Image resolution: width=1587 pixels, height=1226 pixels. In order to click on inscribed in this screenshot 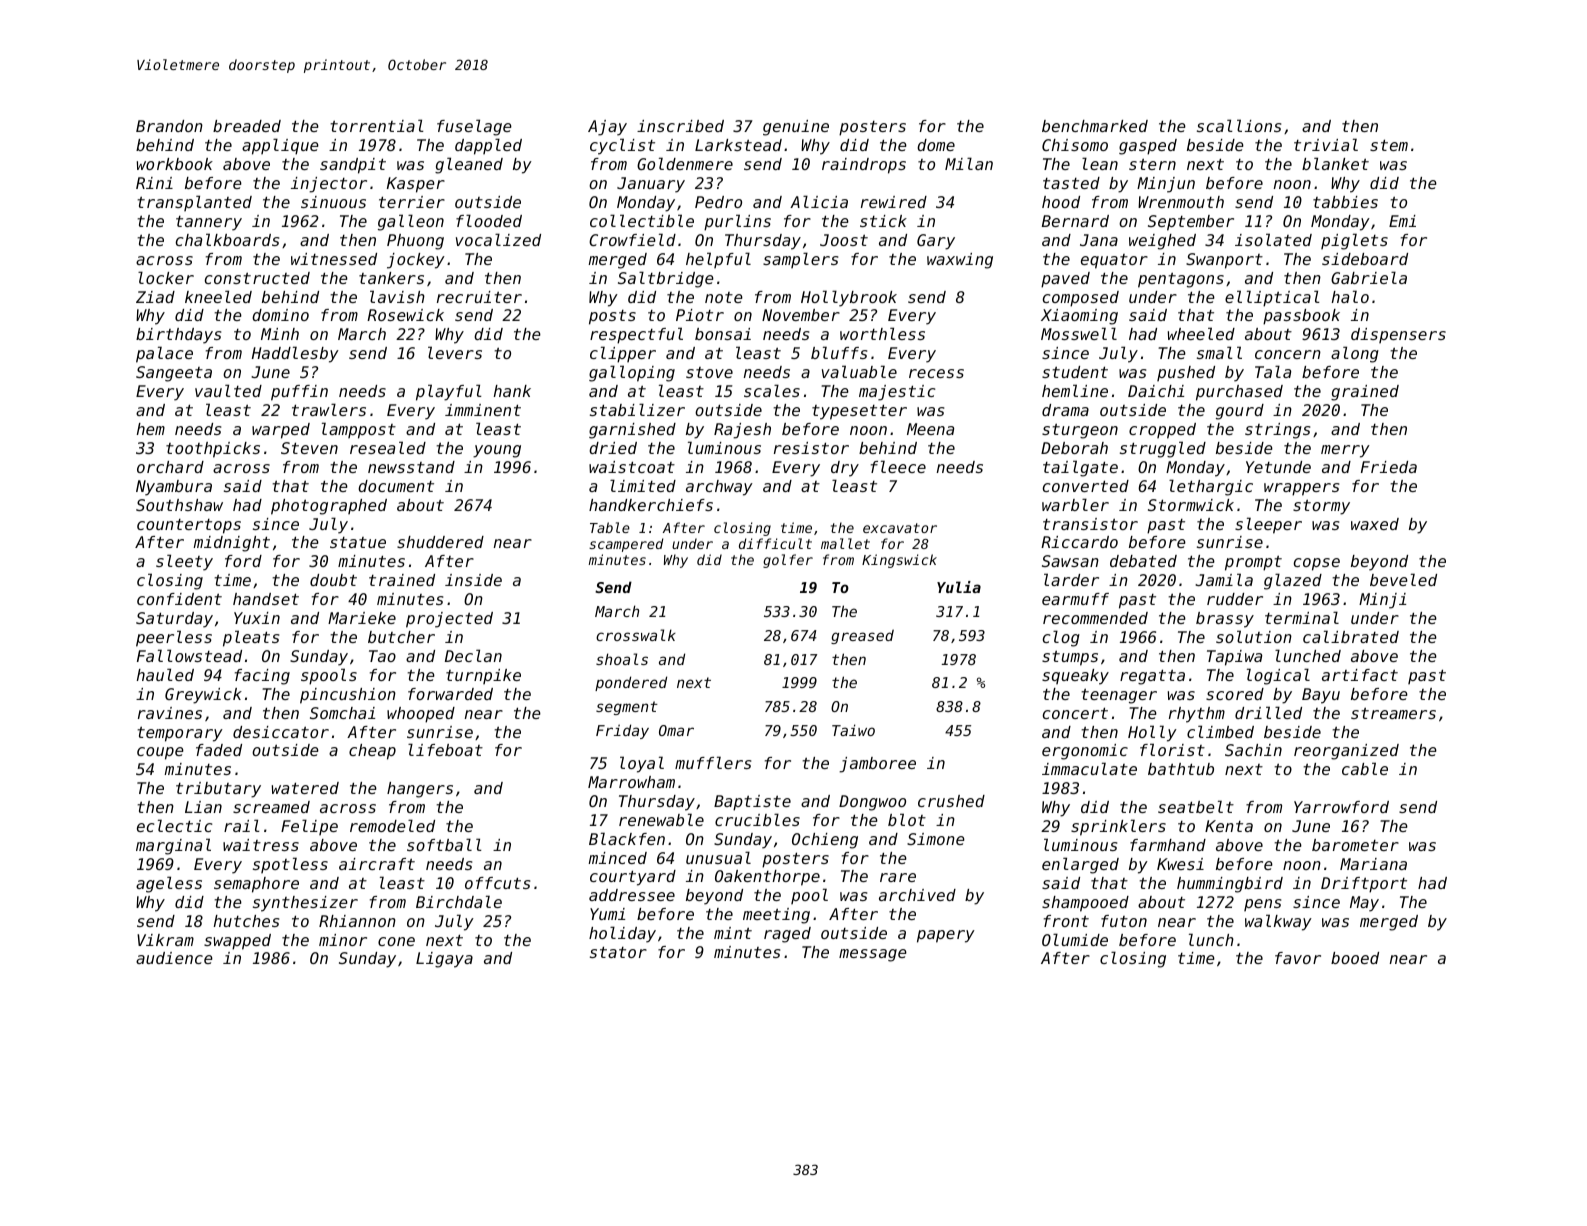, I will do `click(680, 126)`.
